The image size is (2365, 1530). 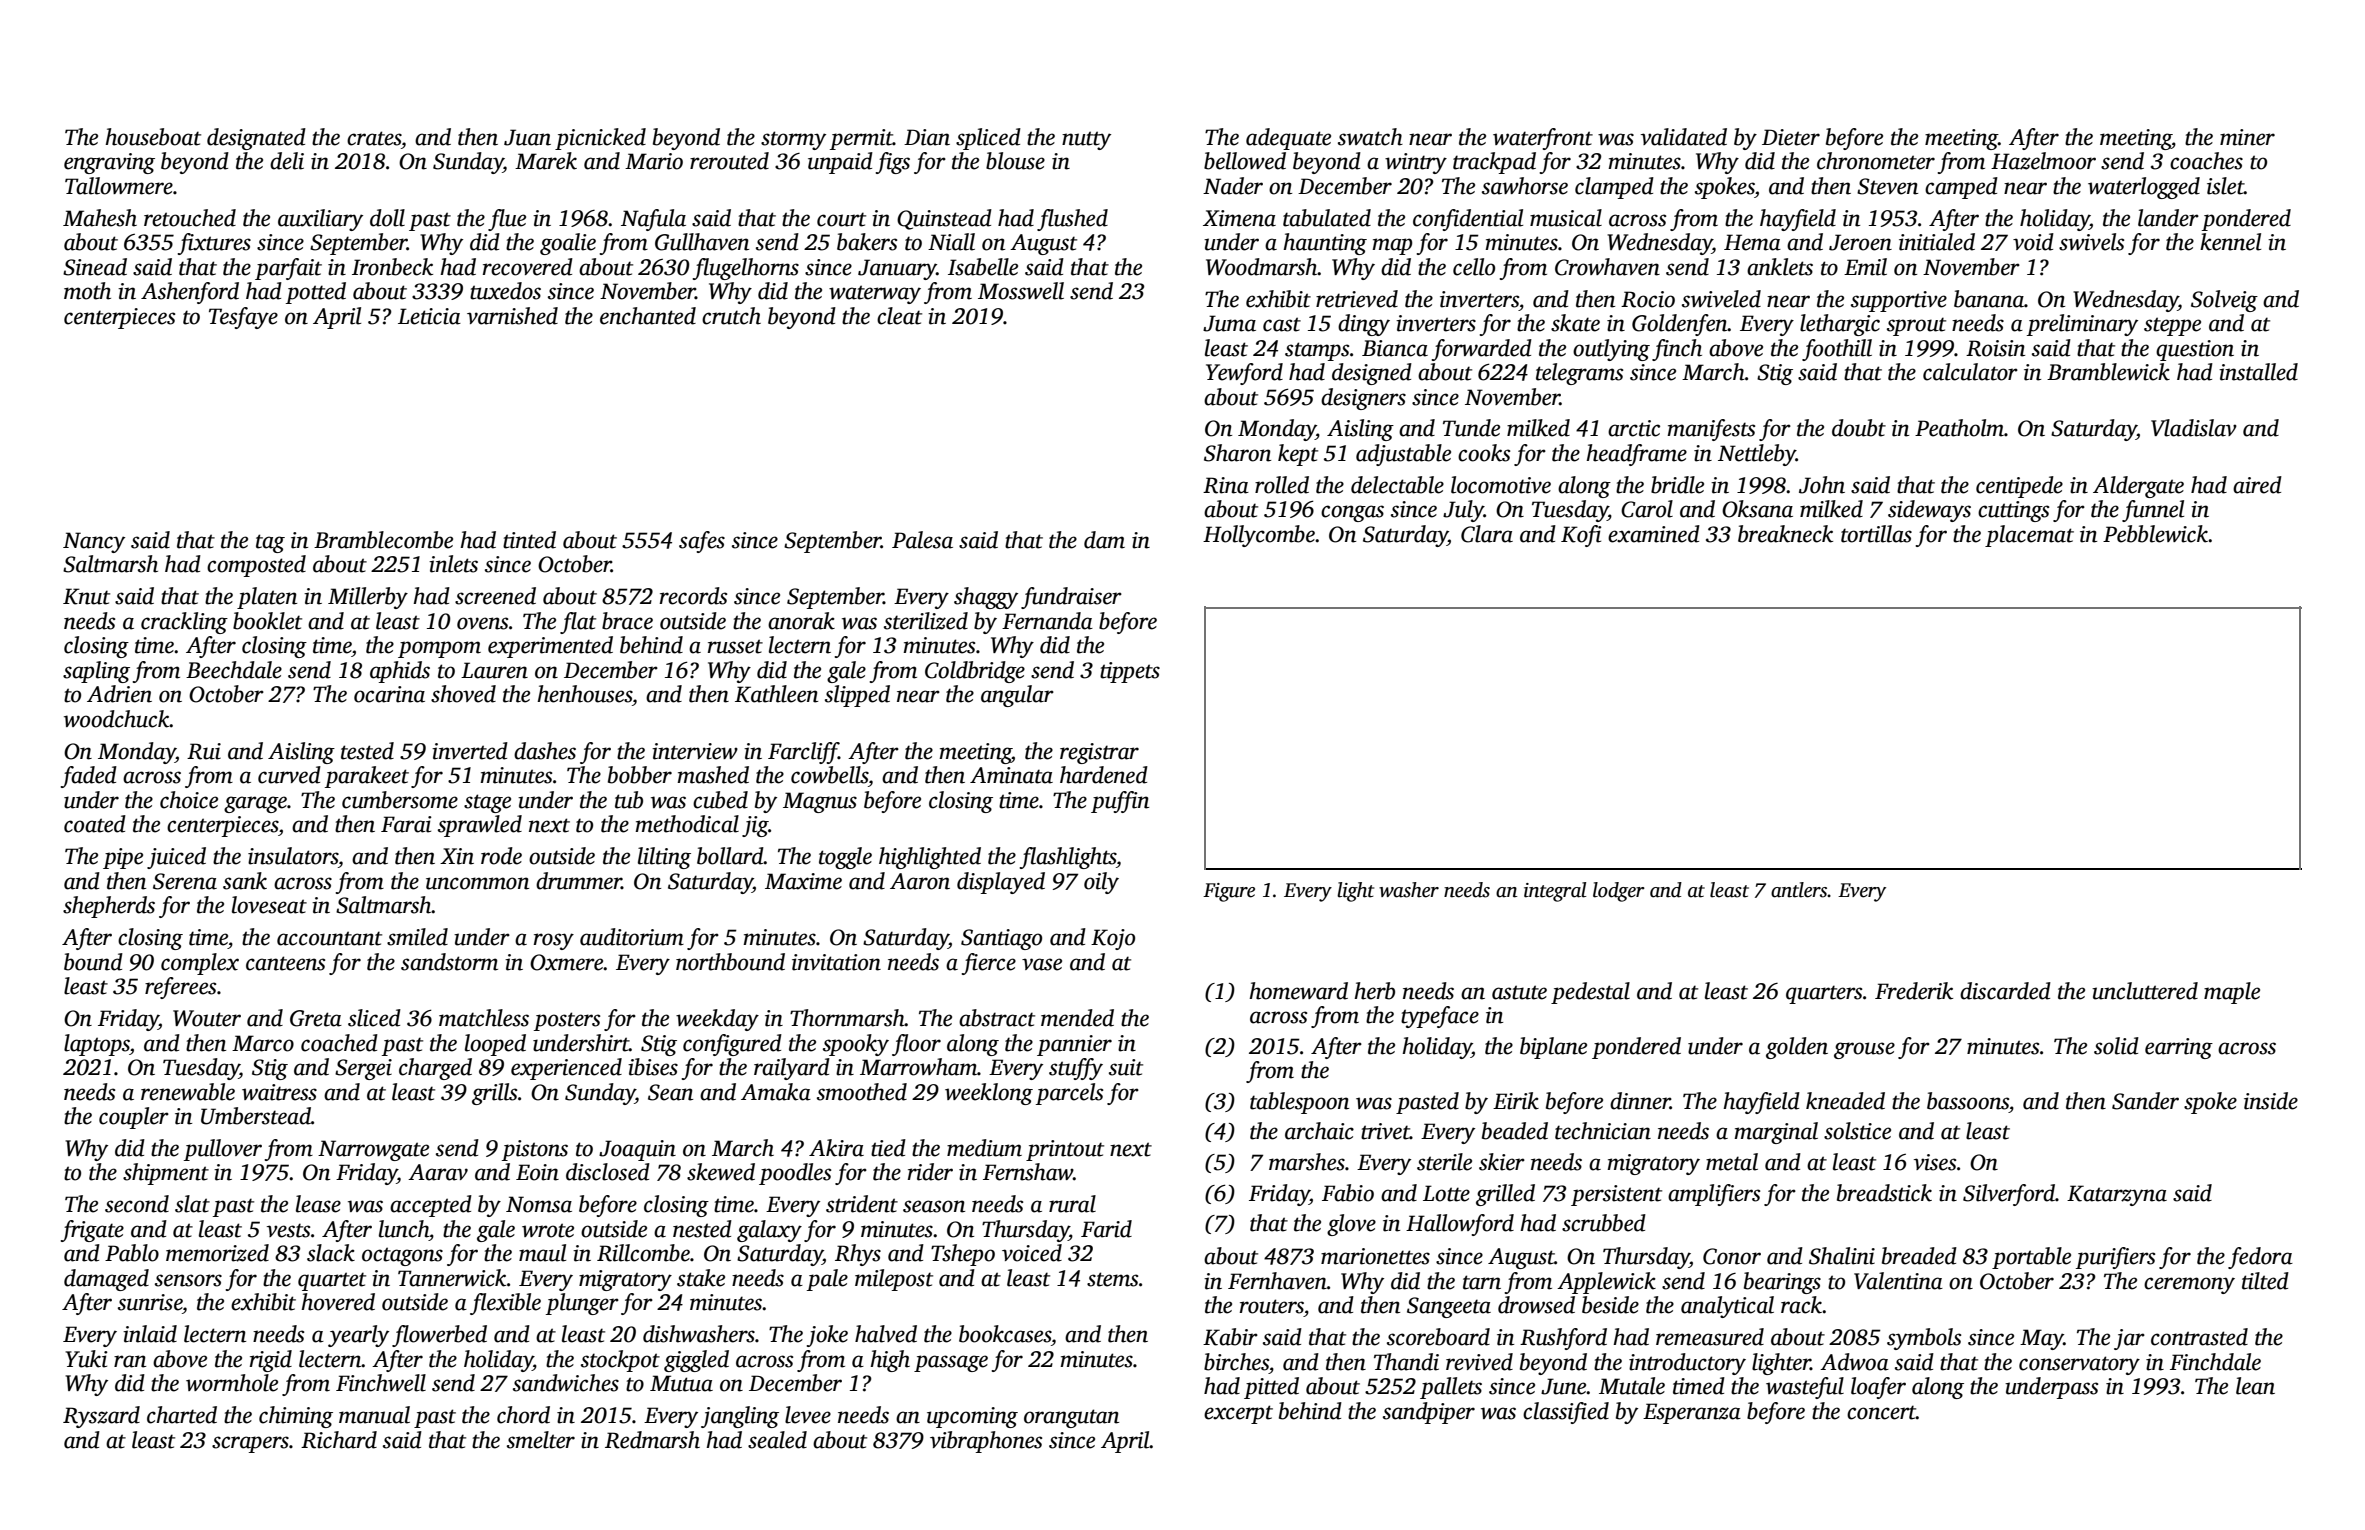 I want to click on Tesfaye, so click(x=243, y=318).
